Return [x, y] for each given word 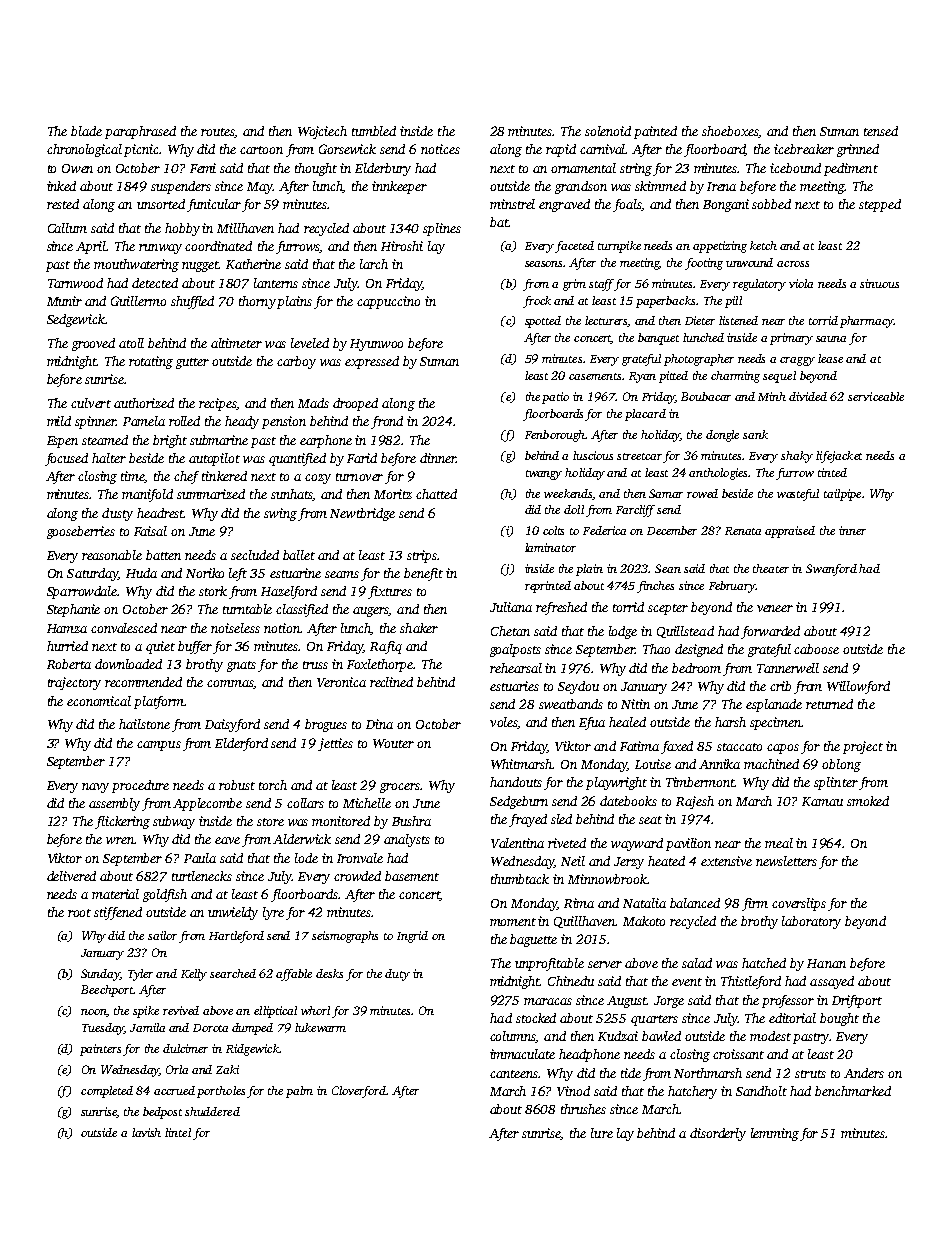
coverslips [799, 904]
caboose [816, 649]
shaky [797, 457]
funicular [214, 205]
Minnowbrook [607, 879]
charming [735, 377]
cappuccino [388, 302]
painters [100, 1050]
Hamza [67, 628]
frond [387, 422]
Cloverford [359, 1092]
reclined [391, 682]
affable [294, 975]
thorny [257, 302]
